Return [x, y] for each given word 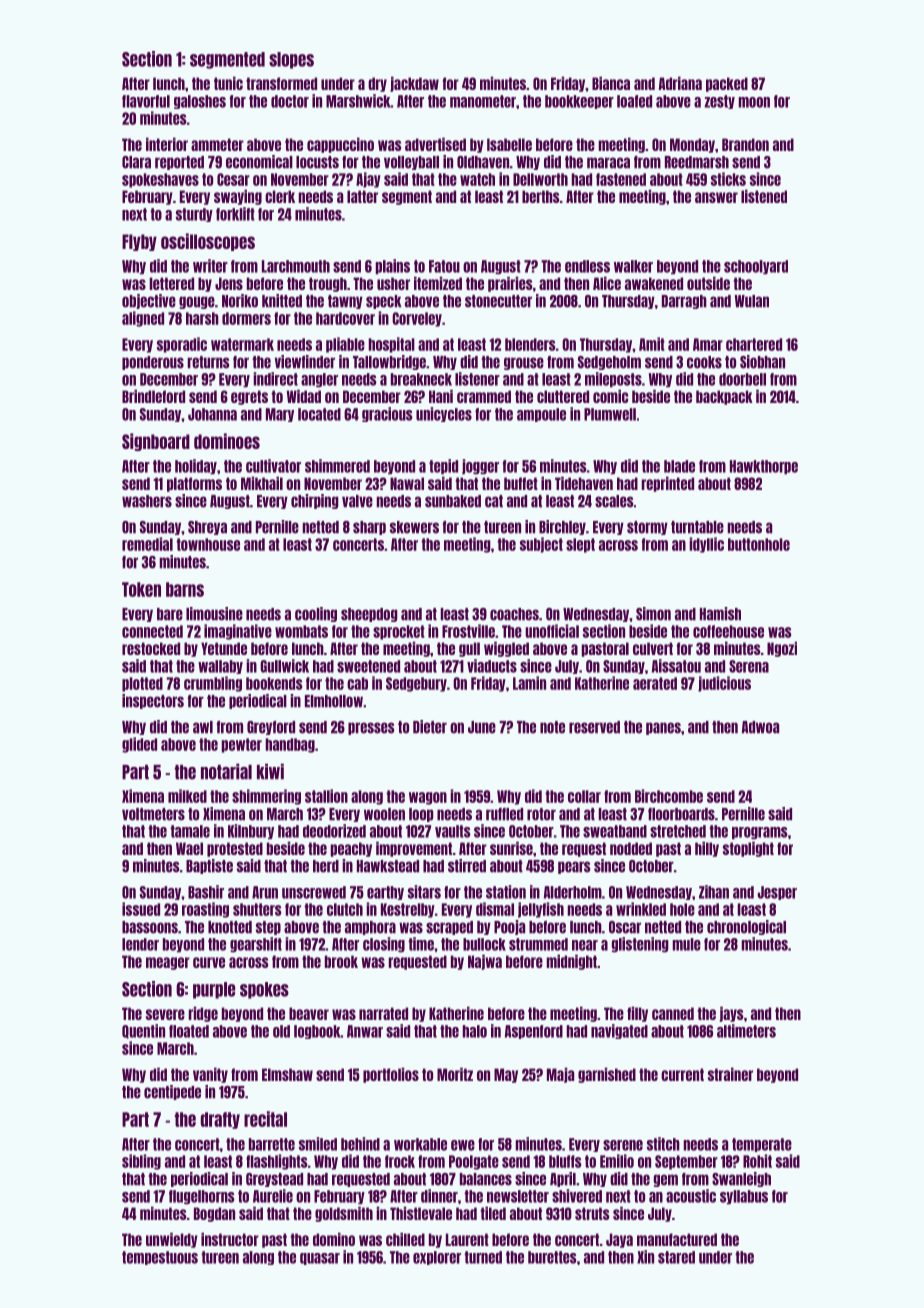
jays [731, 1014]
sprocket [399, 632]
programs [760, 833]
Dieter [430, 727]
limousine [214, 614]
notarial [226, 771]
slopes [291, 60]
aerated [655, 683]
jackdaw [414, 84]
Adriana [680, 83]
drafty [220, 1120]
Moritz [455, 1074]
